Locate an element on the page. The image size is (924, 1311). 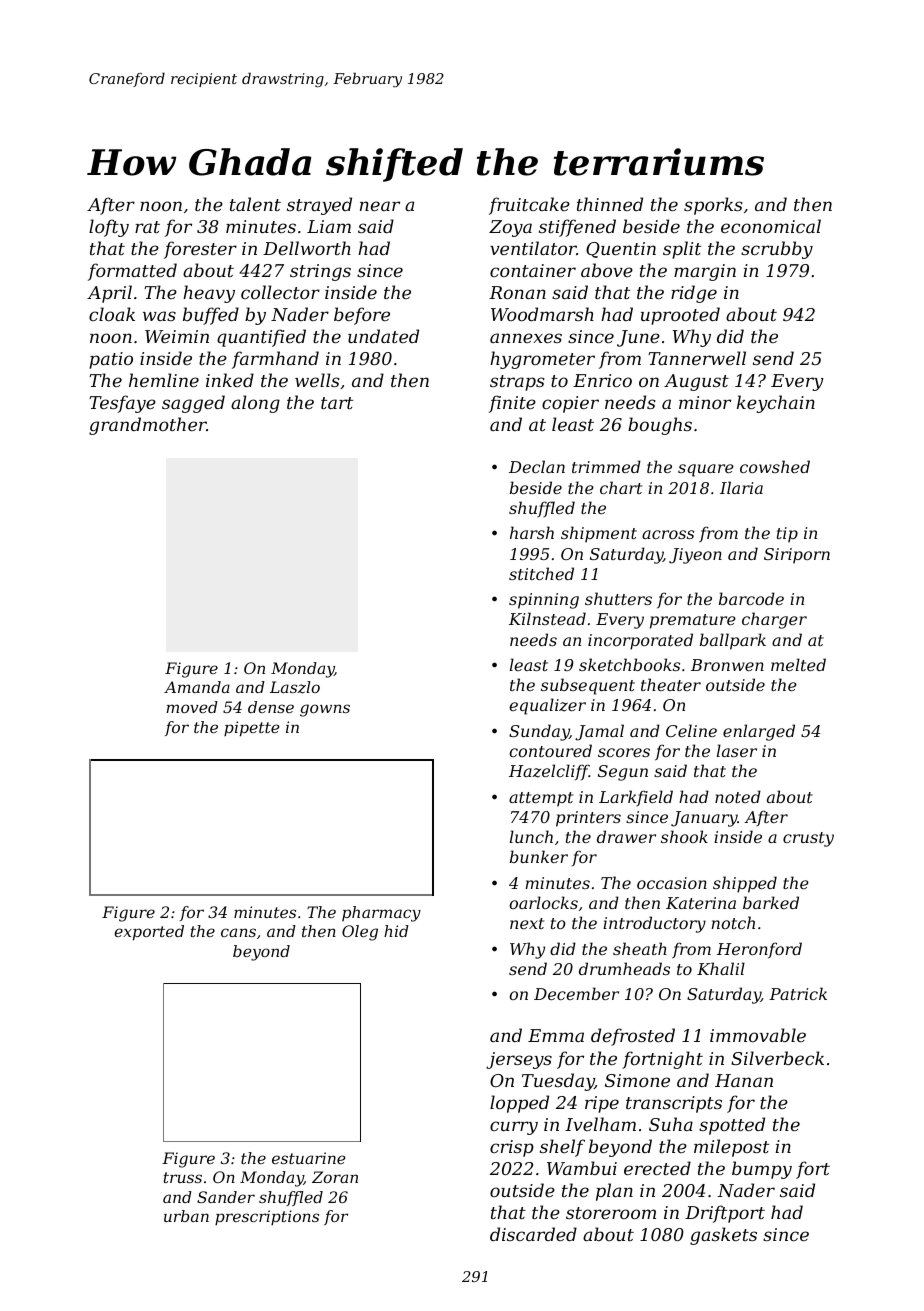
Zoya is located at coordinates (510, 228).
